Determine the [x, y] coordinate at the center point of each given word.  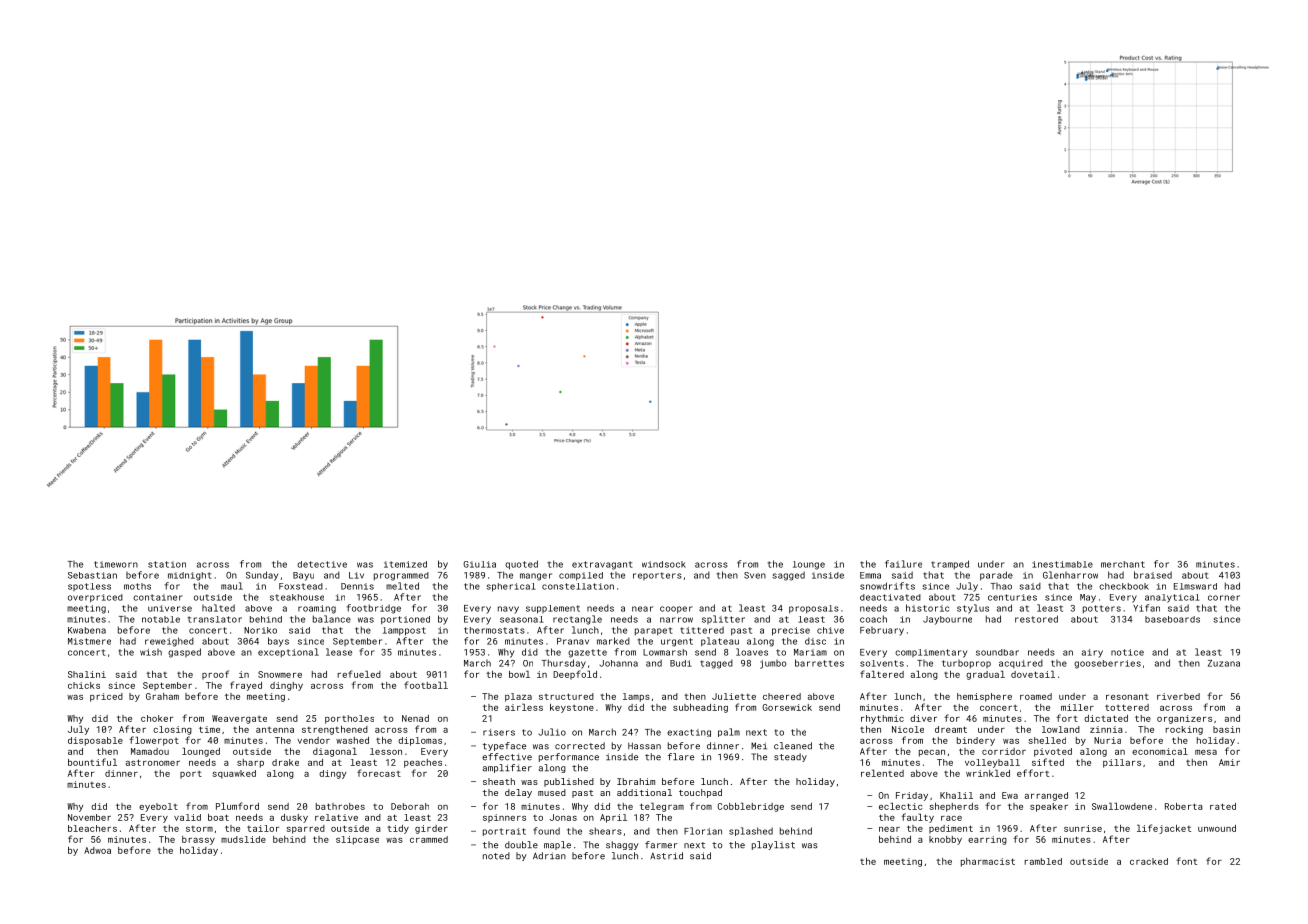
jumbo [773, 664]
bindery [976, 741]
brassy [198, 840]
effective [507, 757]
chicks [84, 685]
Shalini [87, 674]
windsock [664, 564]
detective [322, 564]
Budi [681, 663]
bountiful [92, 762]
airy [1092, 653]
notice [1127, 652]
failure [903, 564]
